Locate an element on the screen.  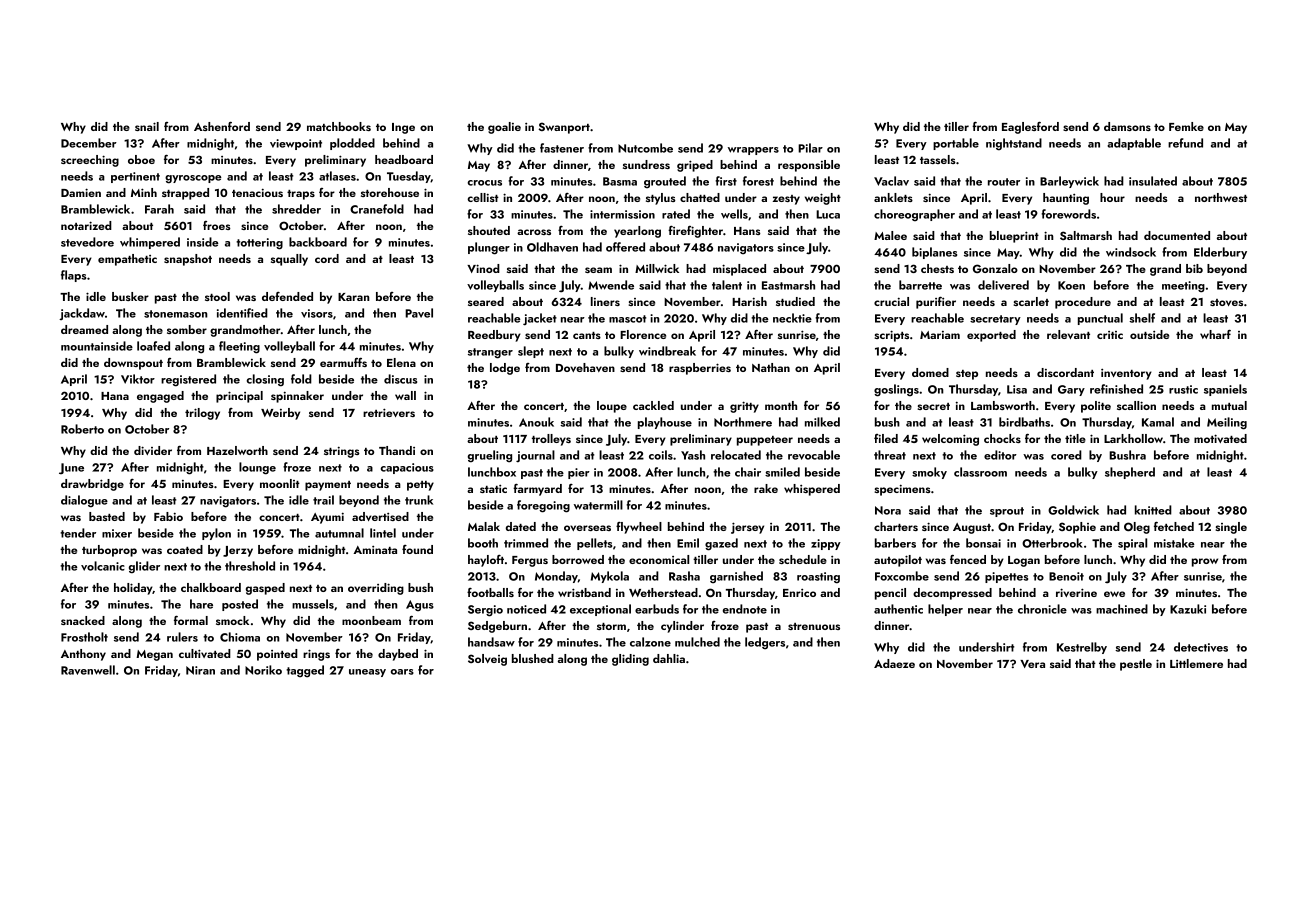
portable is located at coordinates (956, 144).
